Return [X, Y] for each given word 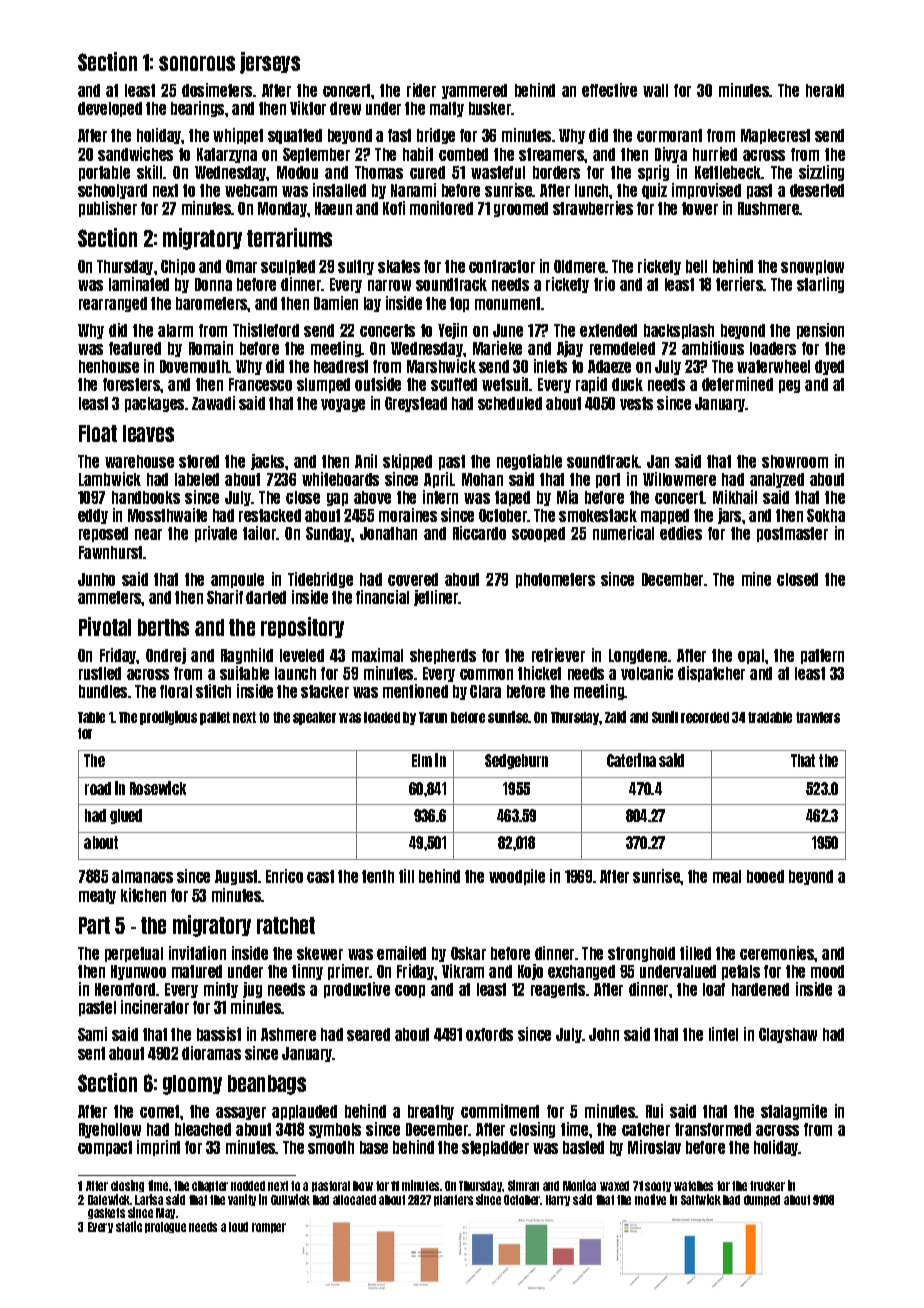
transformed [713, 1129]
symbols [335, 1130]
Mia [567, 497]
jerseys [270, 63]
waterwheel [773, 366]
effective [609, 90]
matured [197, 971]
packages [154, 404]
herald [825, 90]
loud [238, 1227]
